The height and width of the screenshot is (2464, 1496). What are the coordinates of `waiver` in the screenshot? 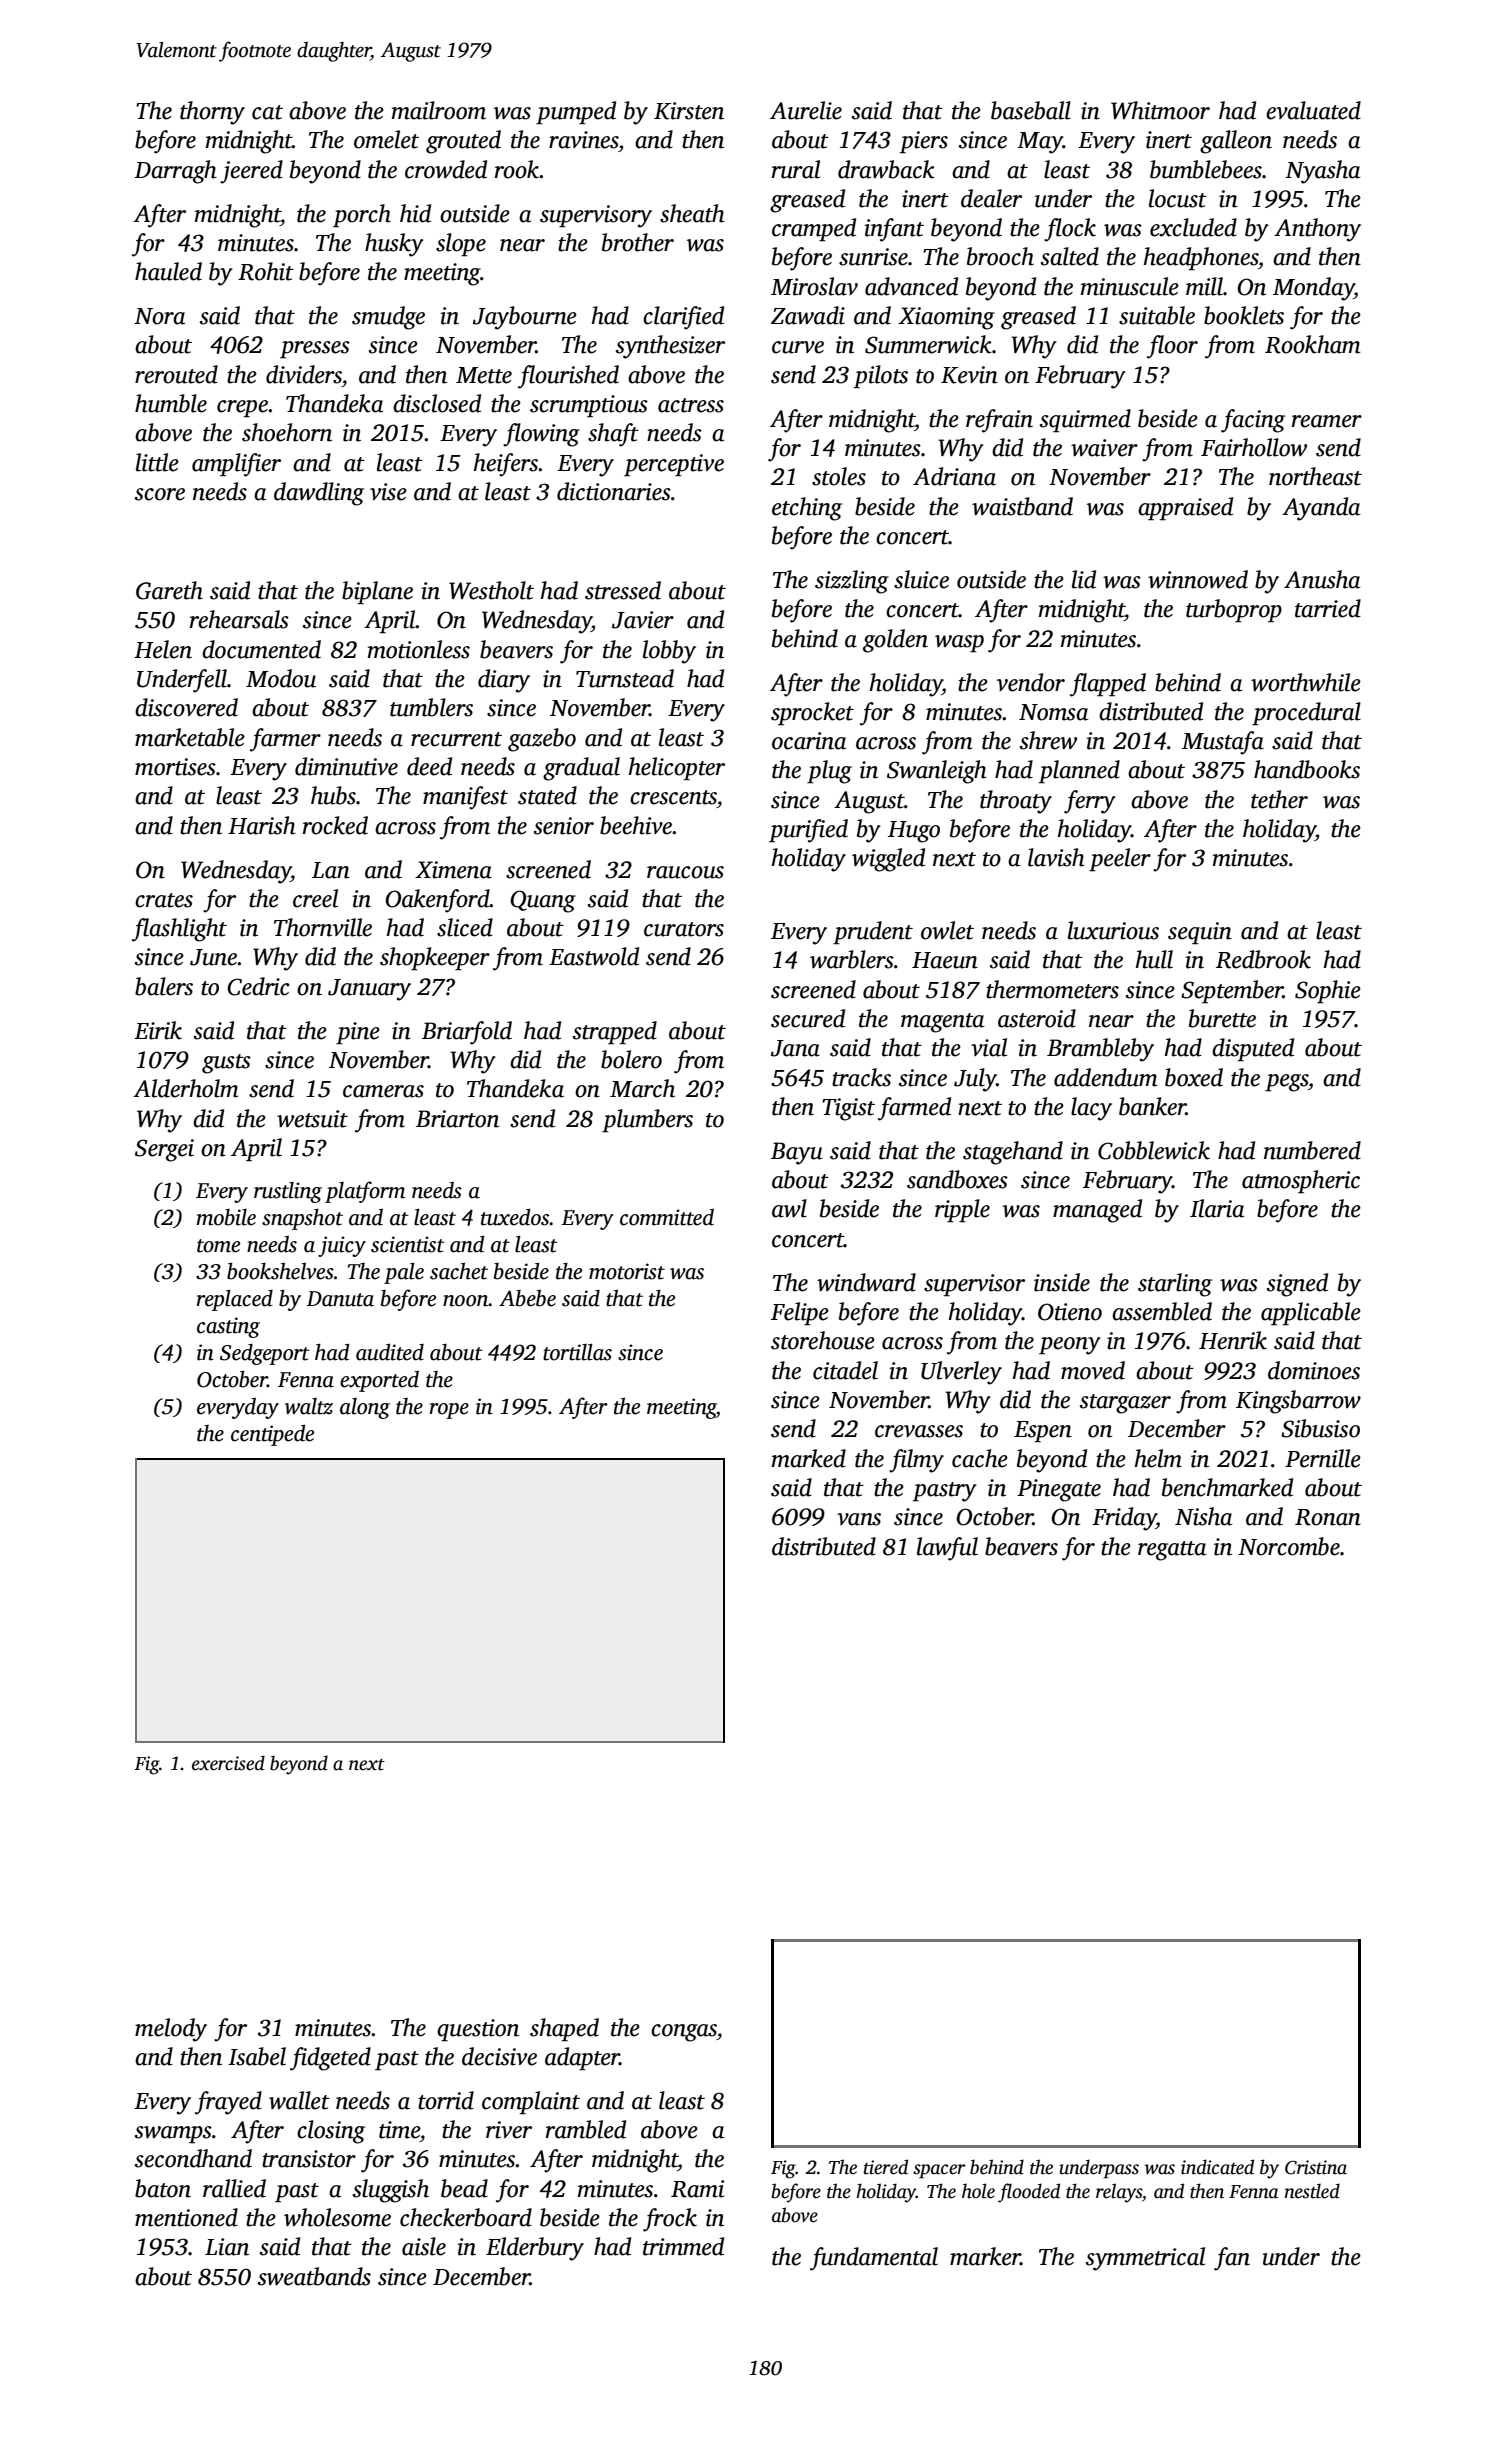 It's located at (1104, 448).
